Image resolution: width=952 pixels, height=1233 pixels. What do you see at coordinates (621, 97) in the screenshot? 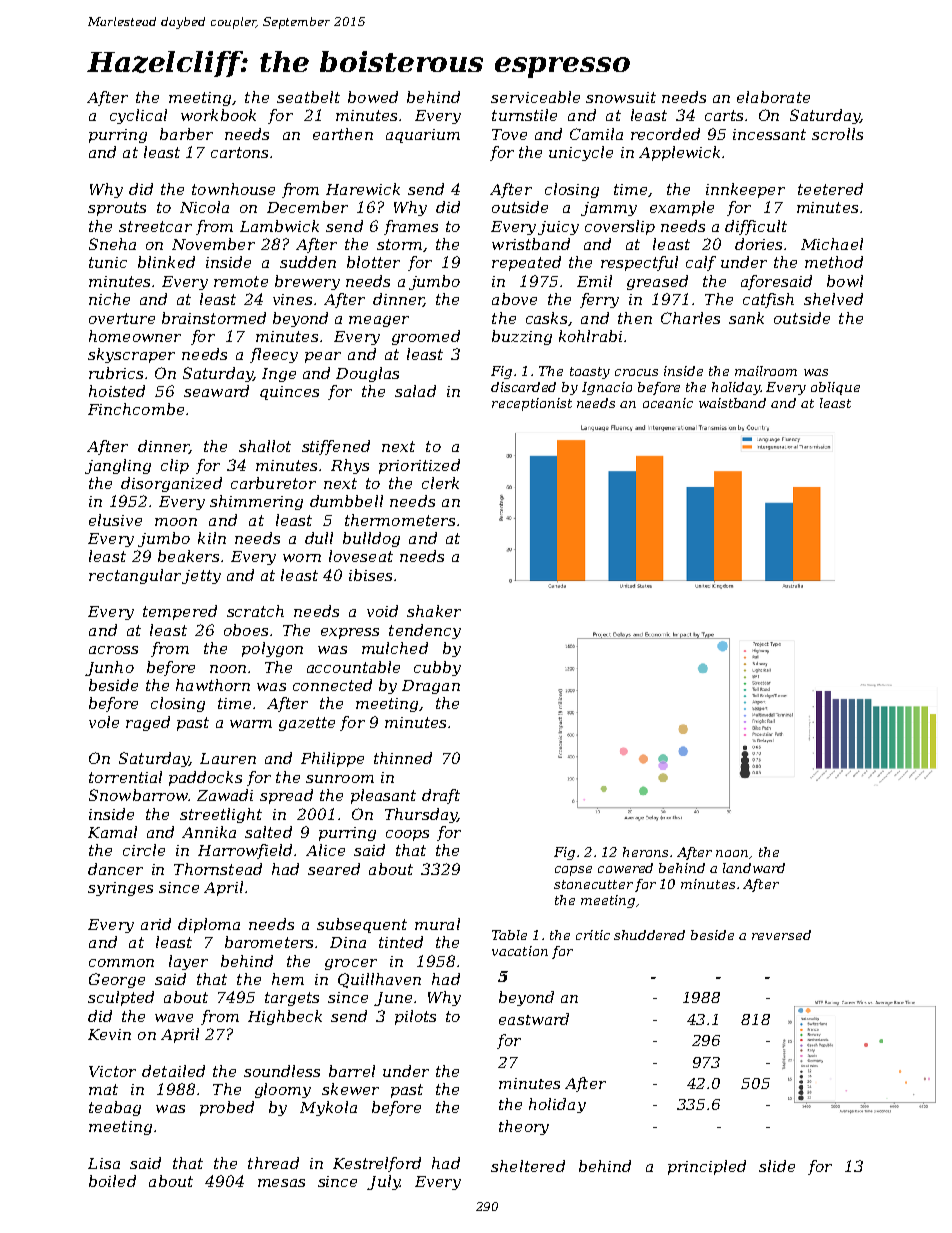
I see `snowsuit` at bounding box center [621, 97].
